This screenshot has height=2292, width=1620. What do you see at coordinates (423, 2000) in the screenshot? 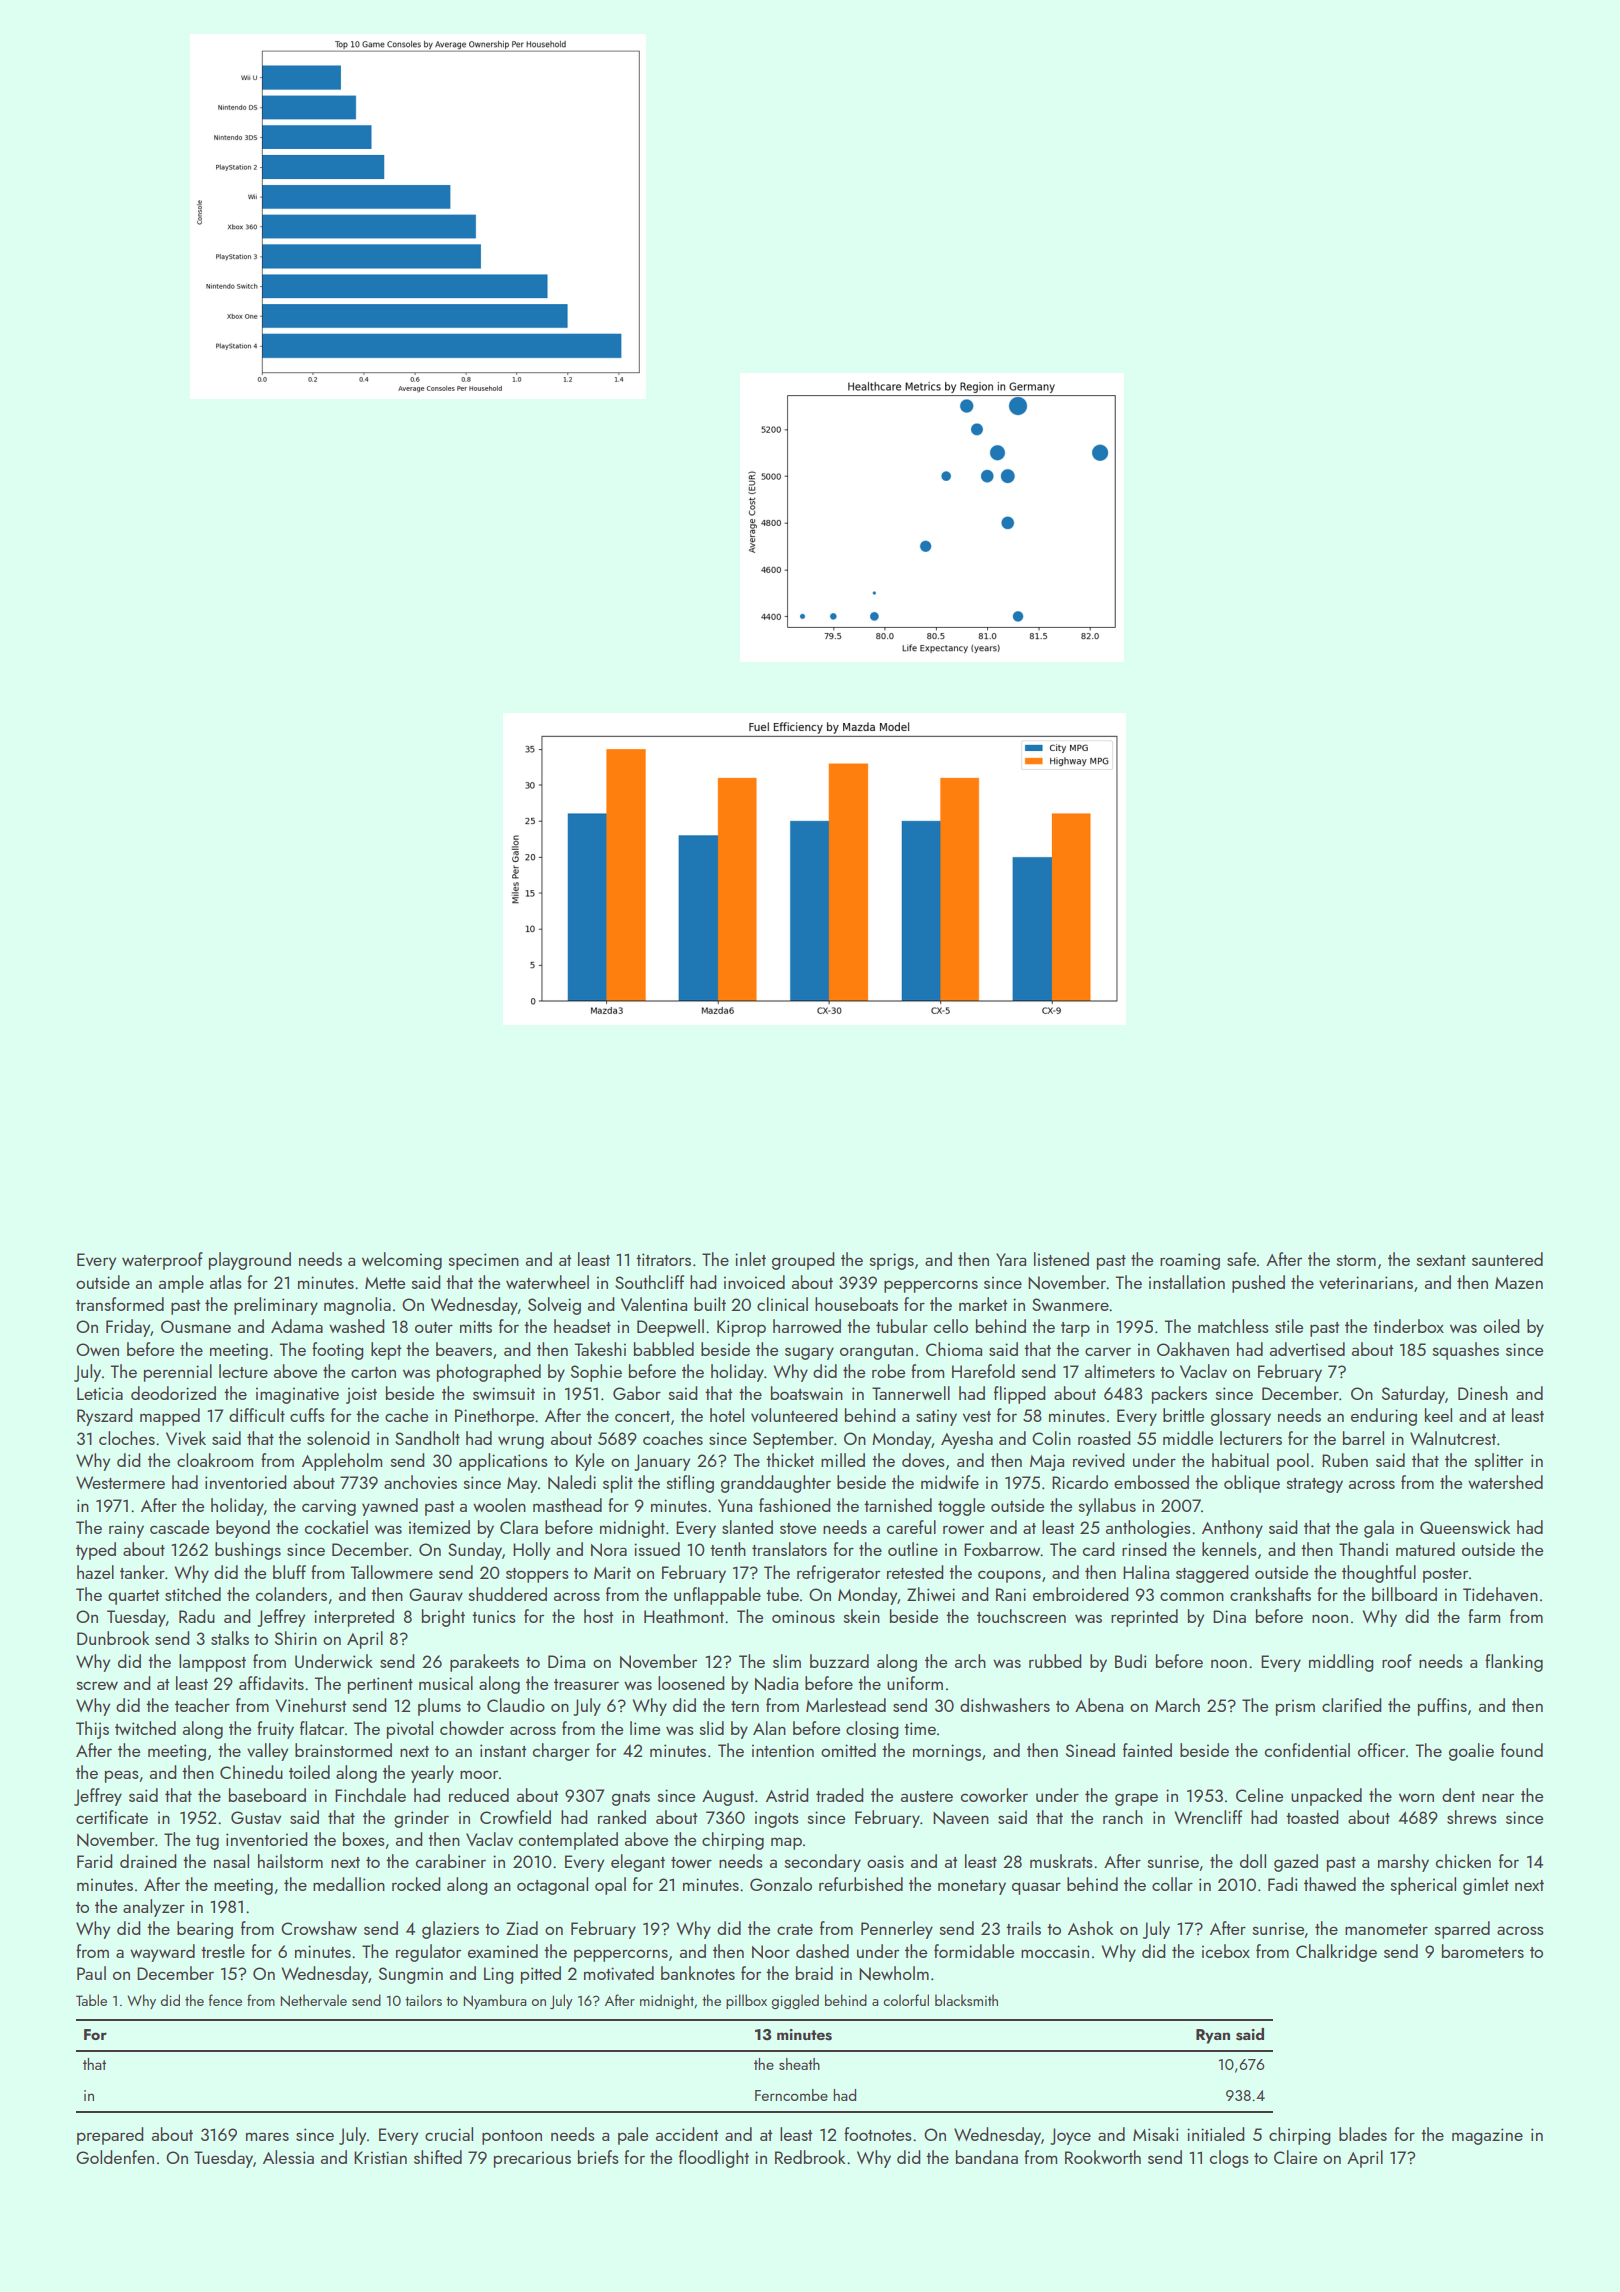
I see `tailors` at bounding box center [423, 2000].
